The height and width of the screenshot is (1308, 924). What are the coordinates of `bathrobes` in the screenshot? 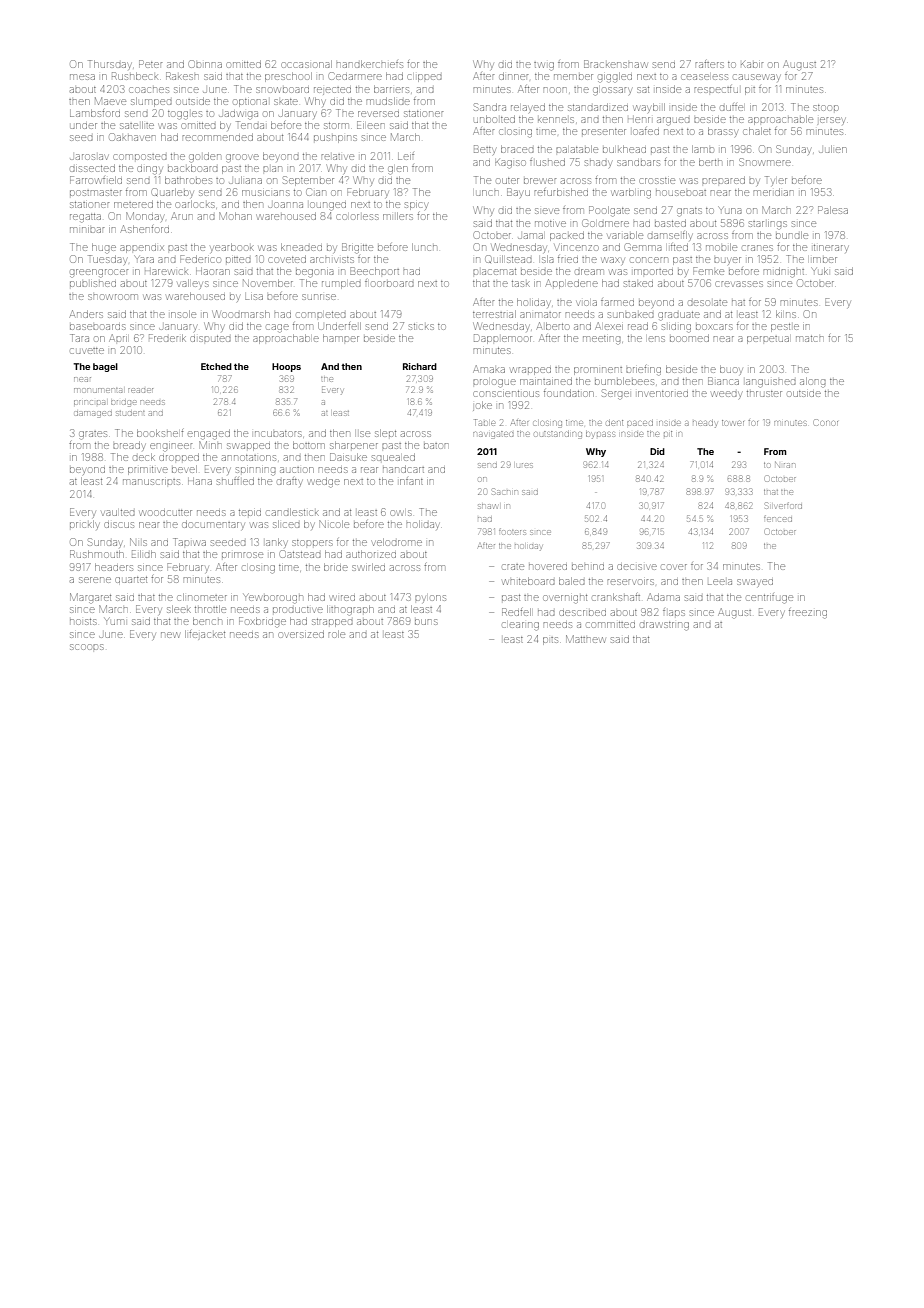 It's located at (188, 180).
